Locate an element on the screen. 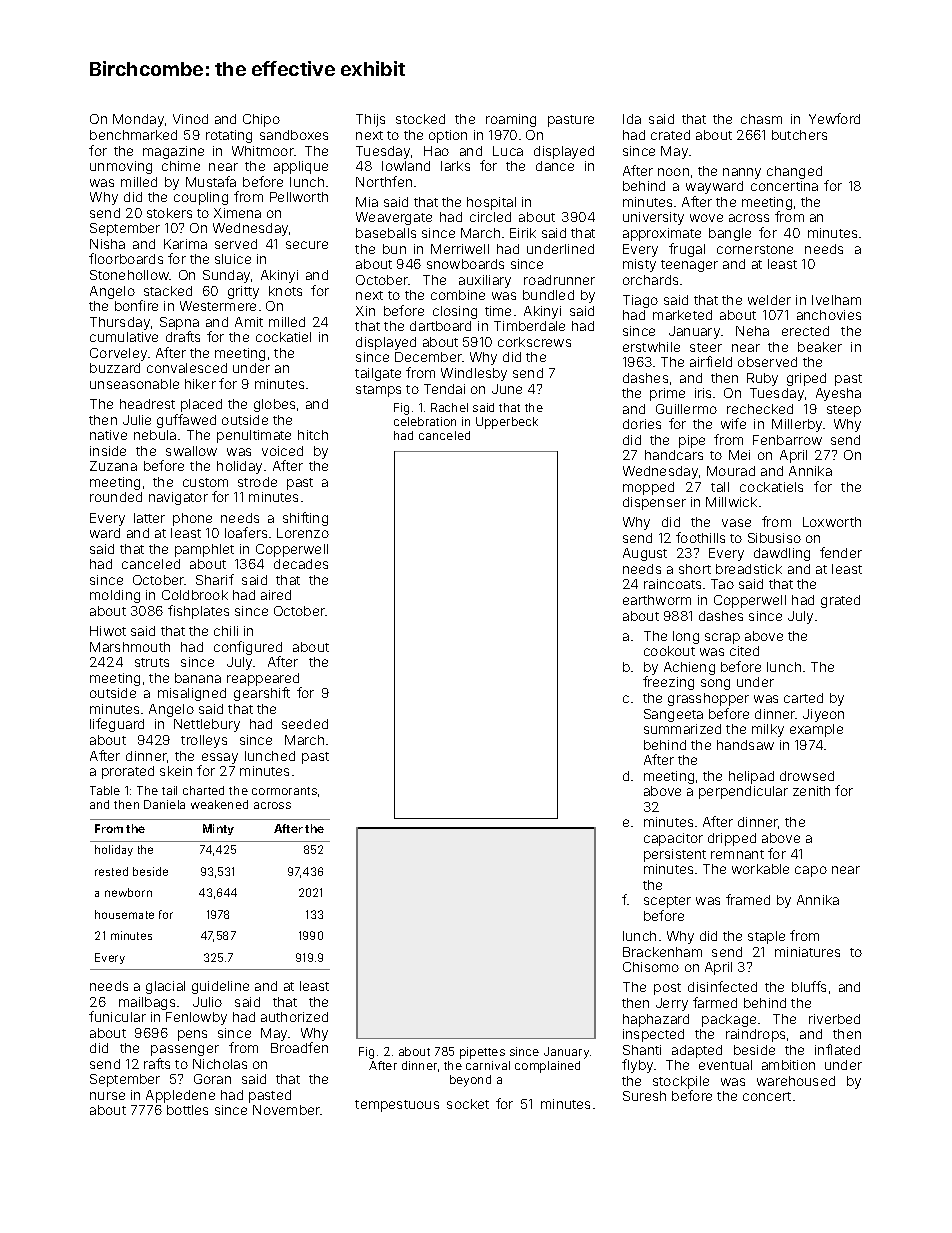  newborn is located at coordinates (128, 892).
